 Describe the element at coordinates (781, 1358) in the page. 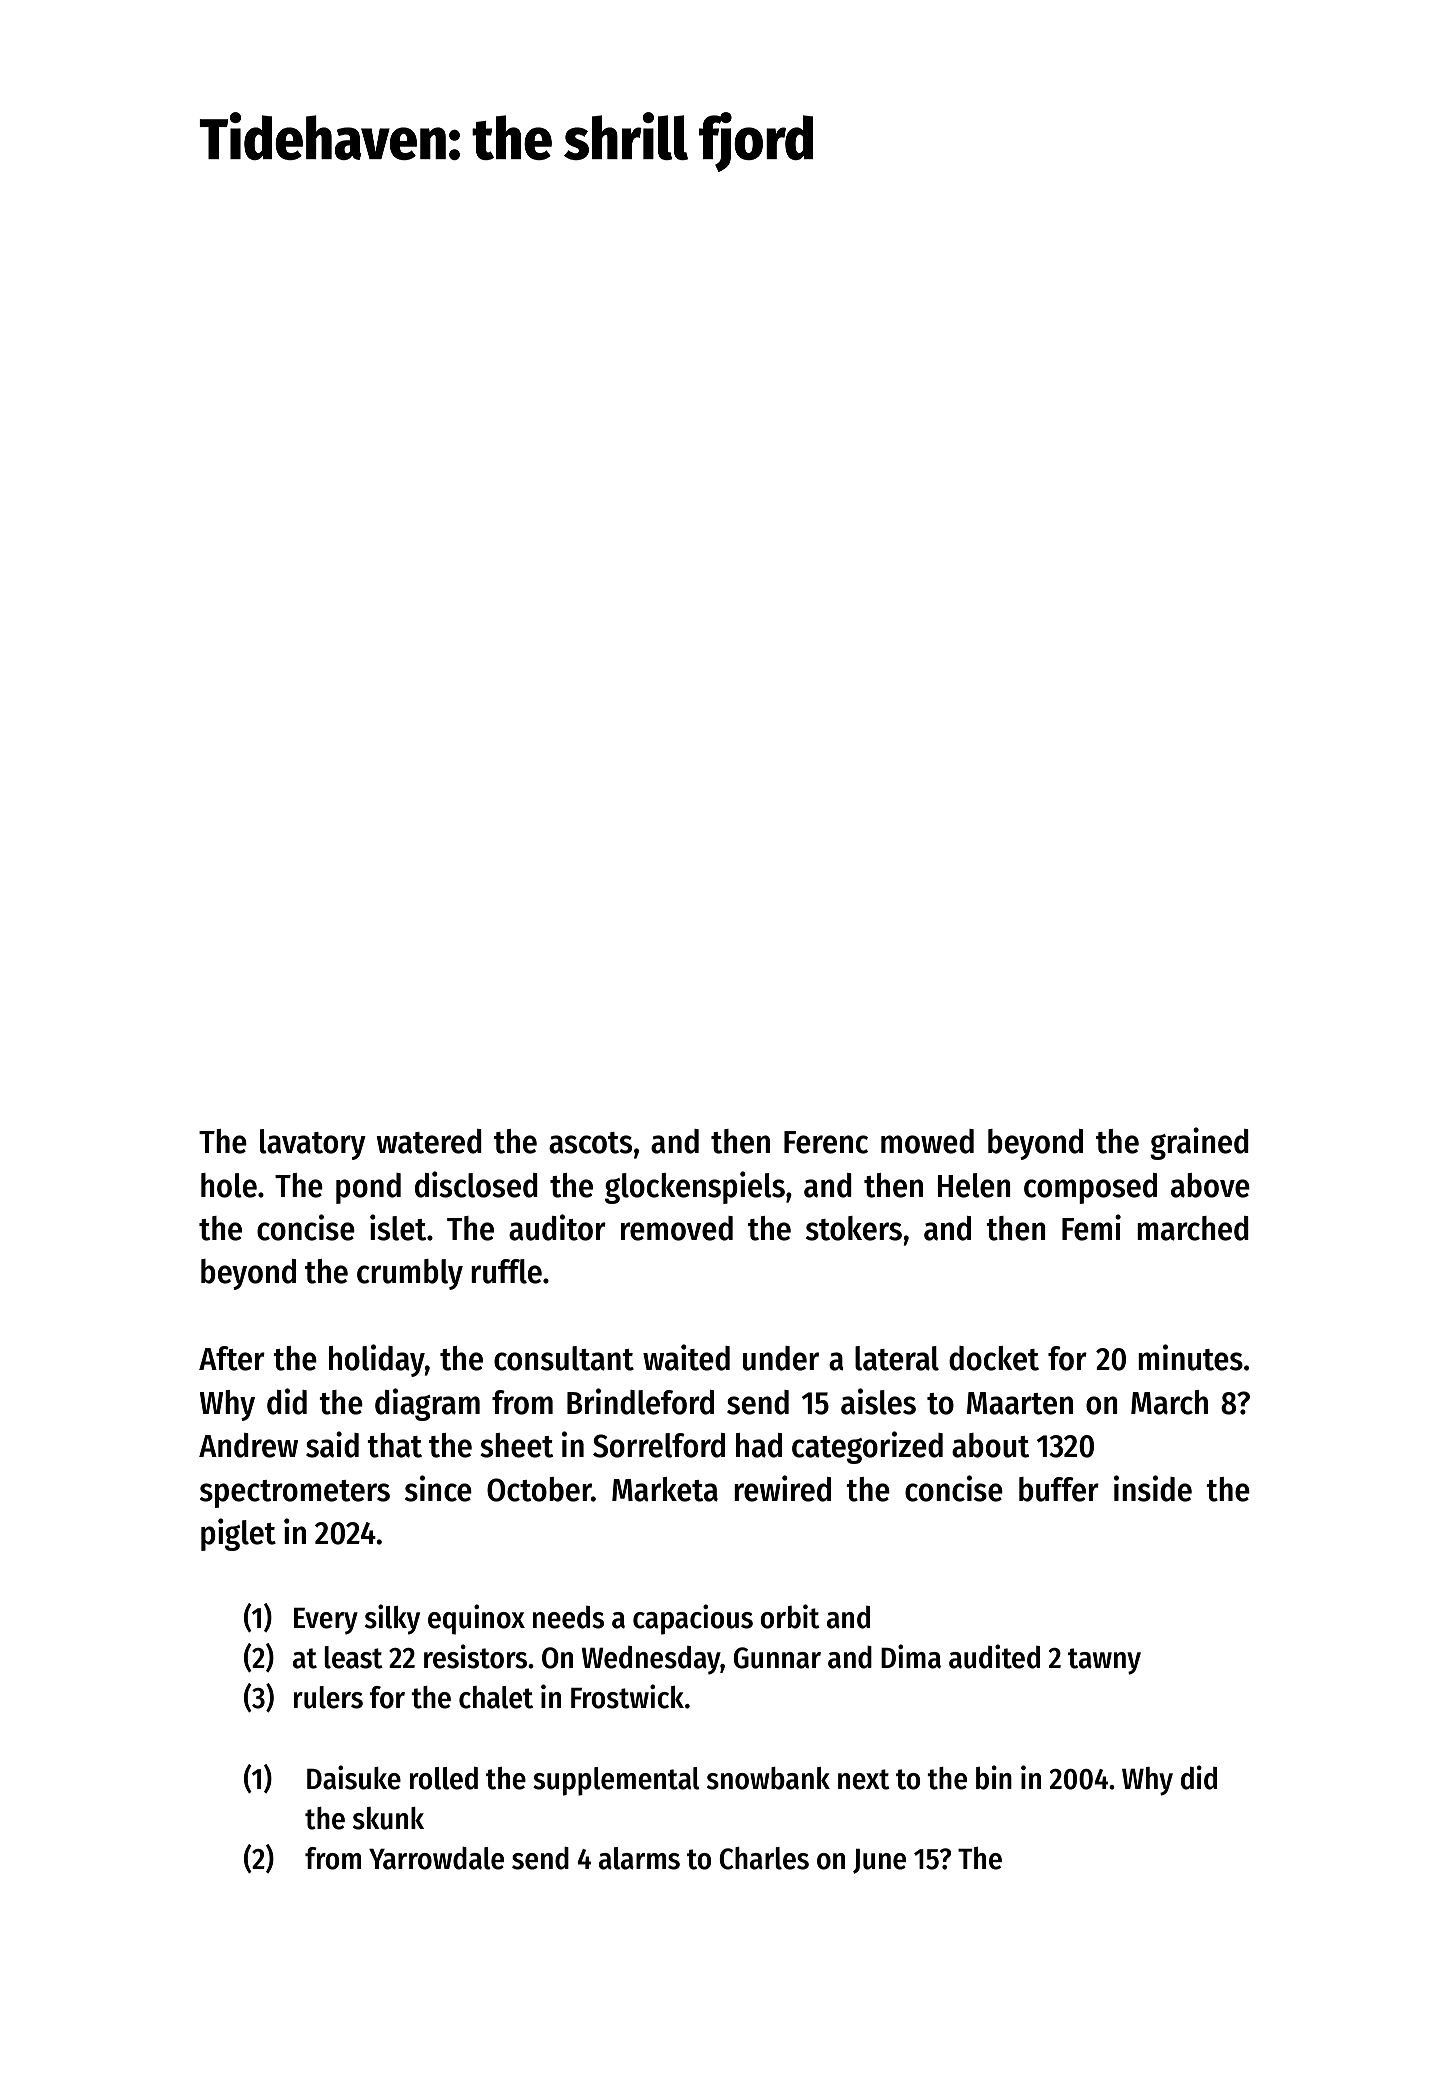

I see `under` at that location.
